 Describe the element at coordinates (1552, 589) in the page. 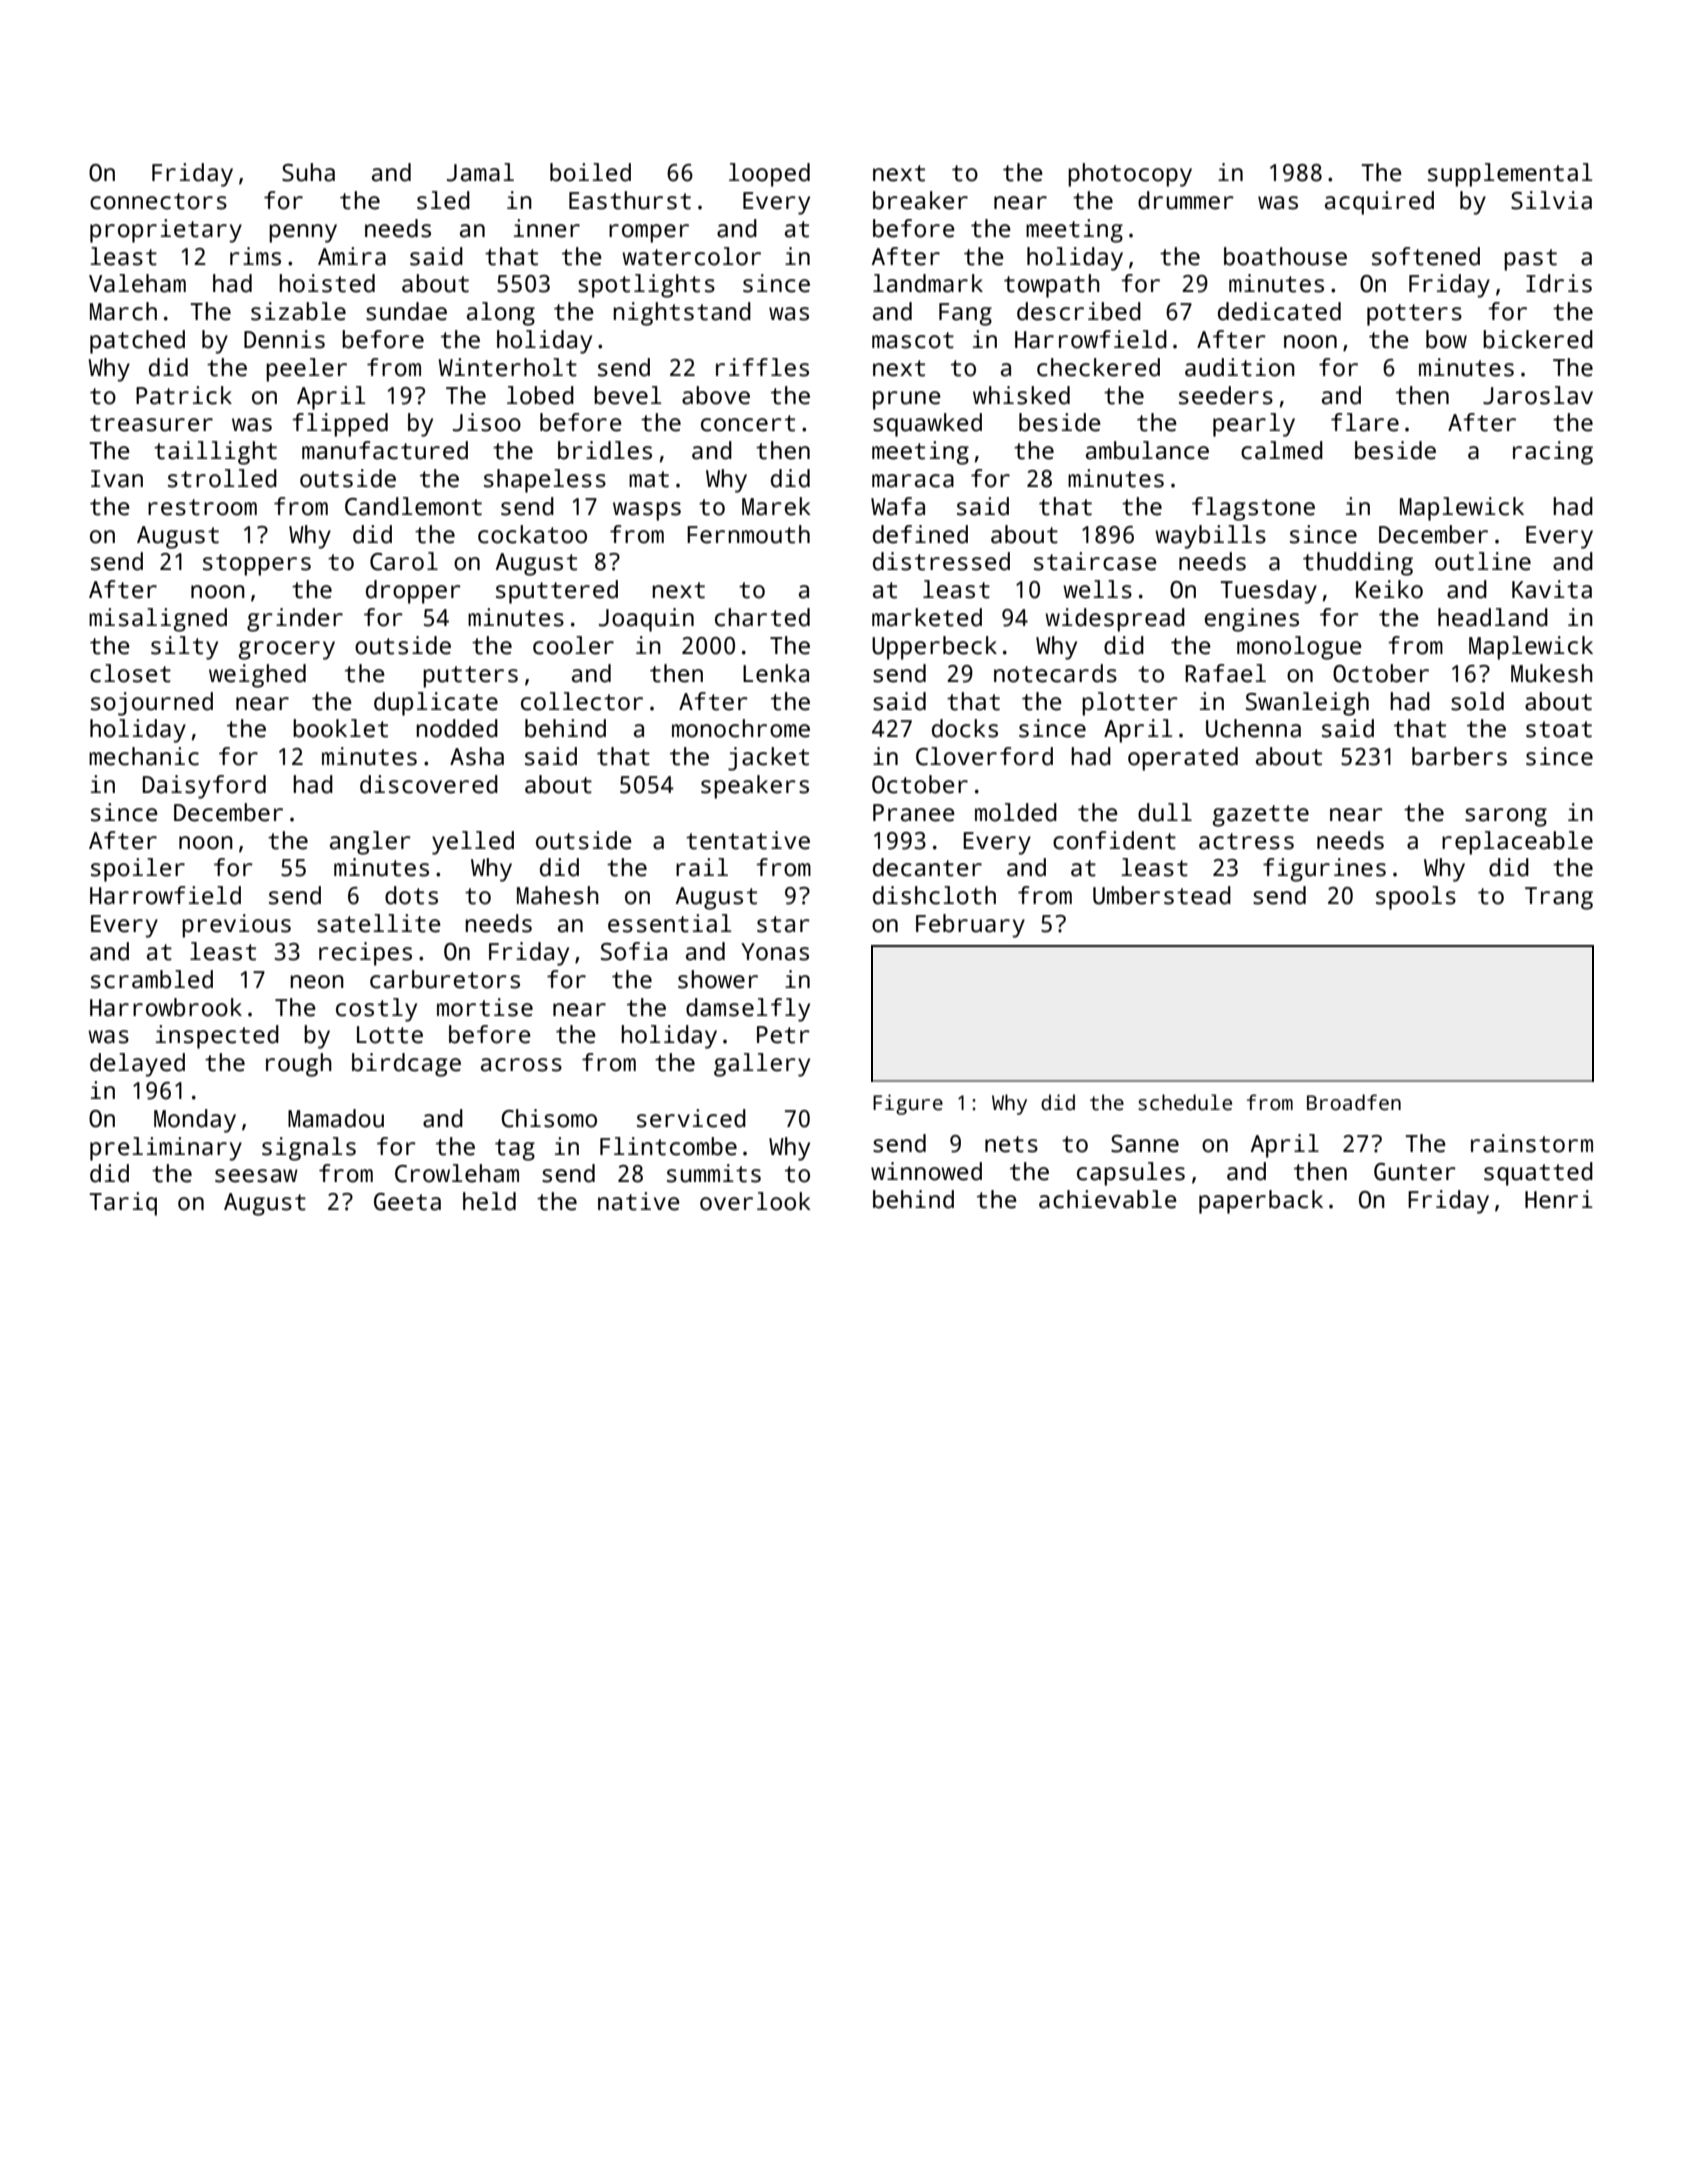

I see `Kavita` at that location.
